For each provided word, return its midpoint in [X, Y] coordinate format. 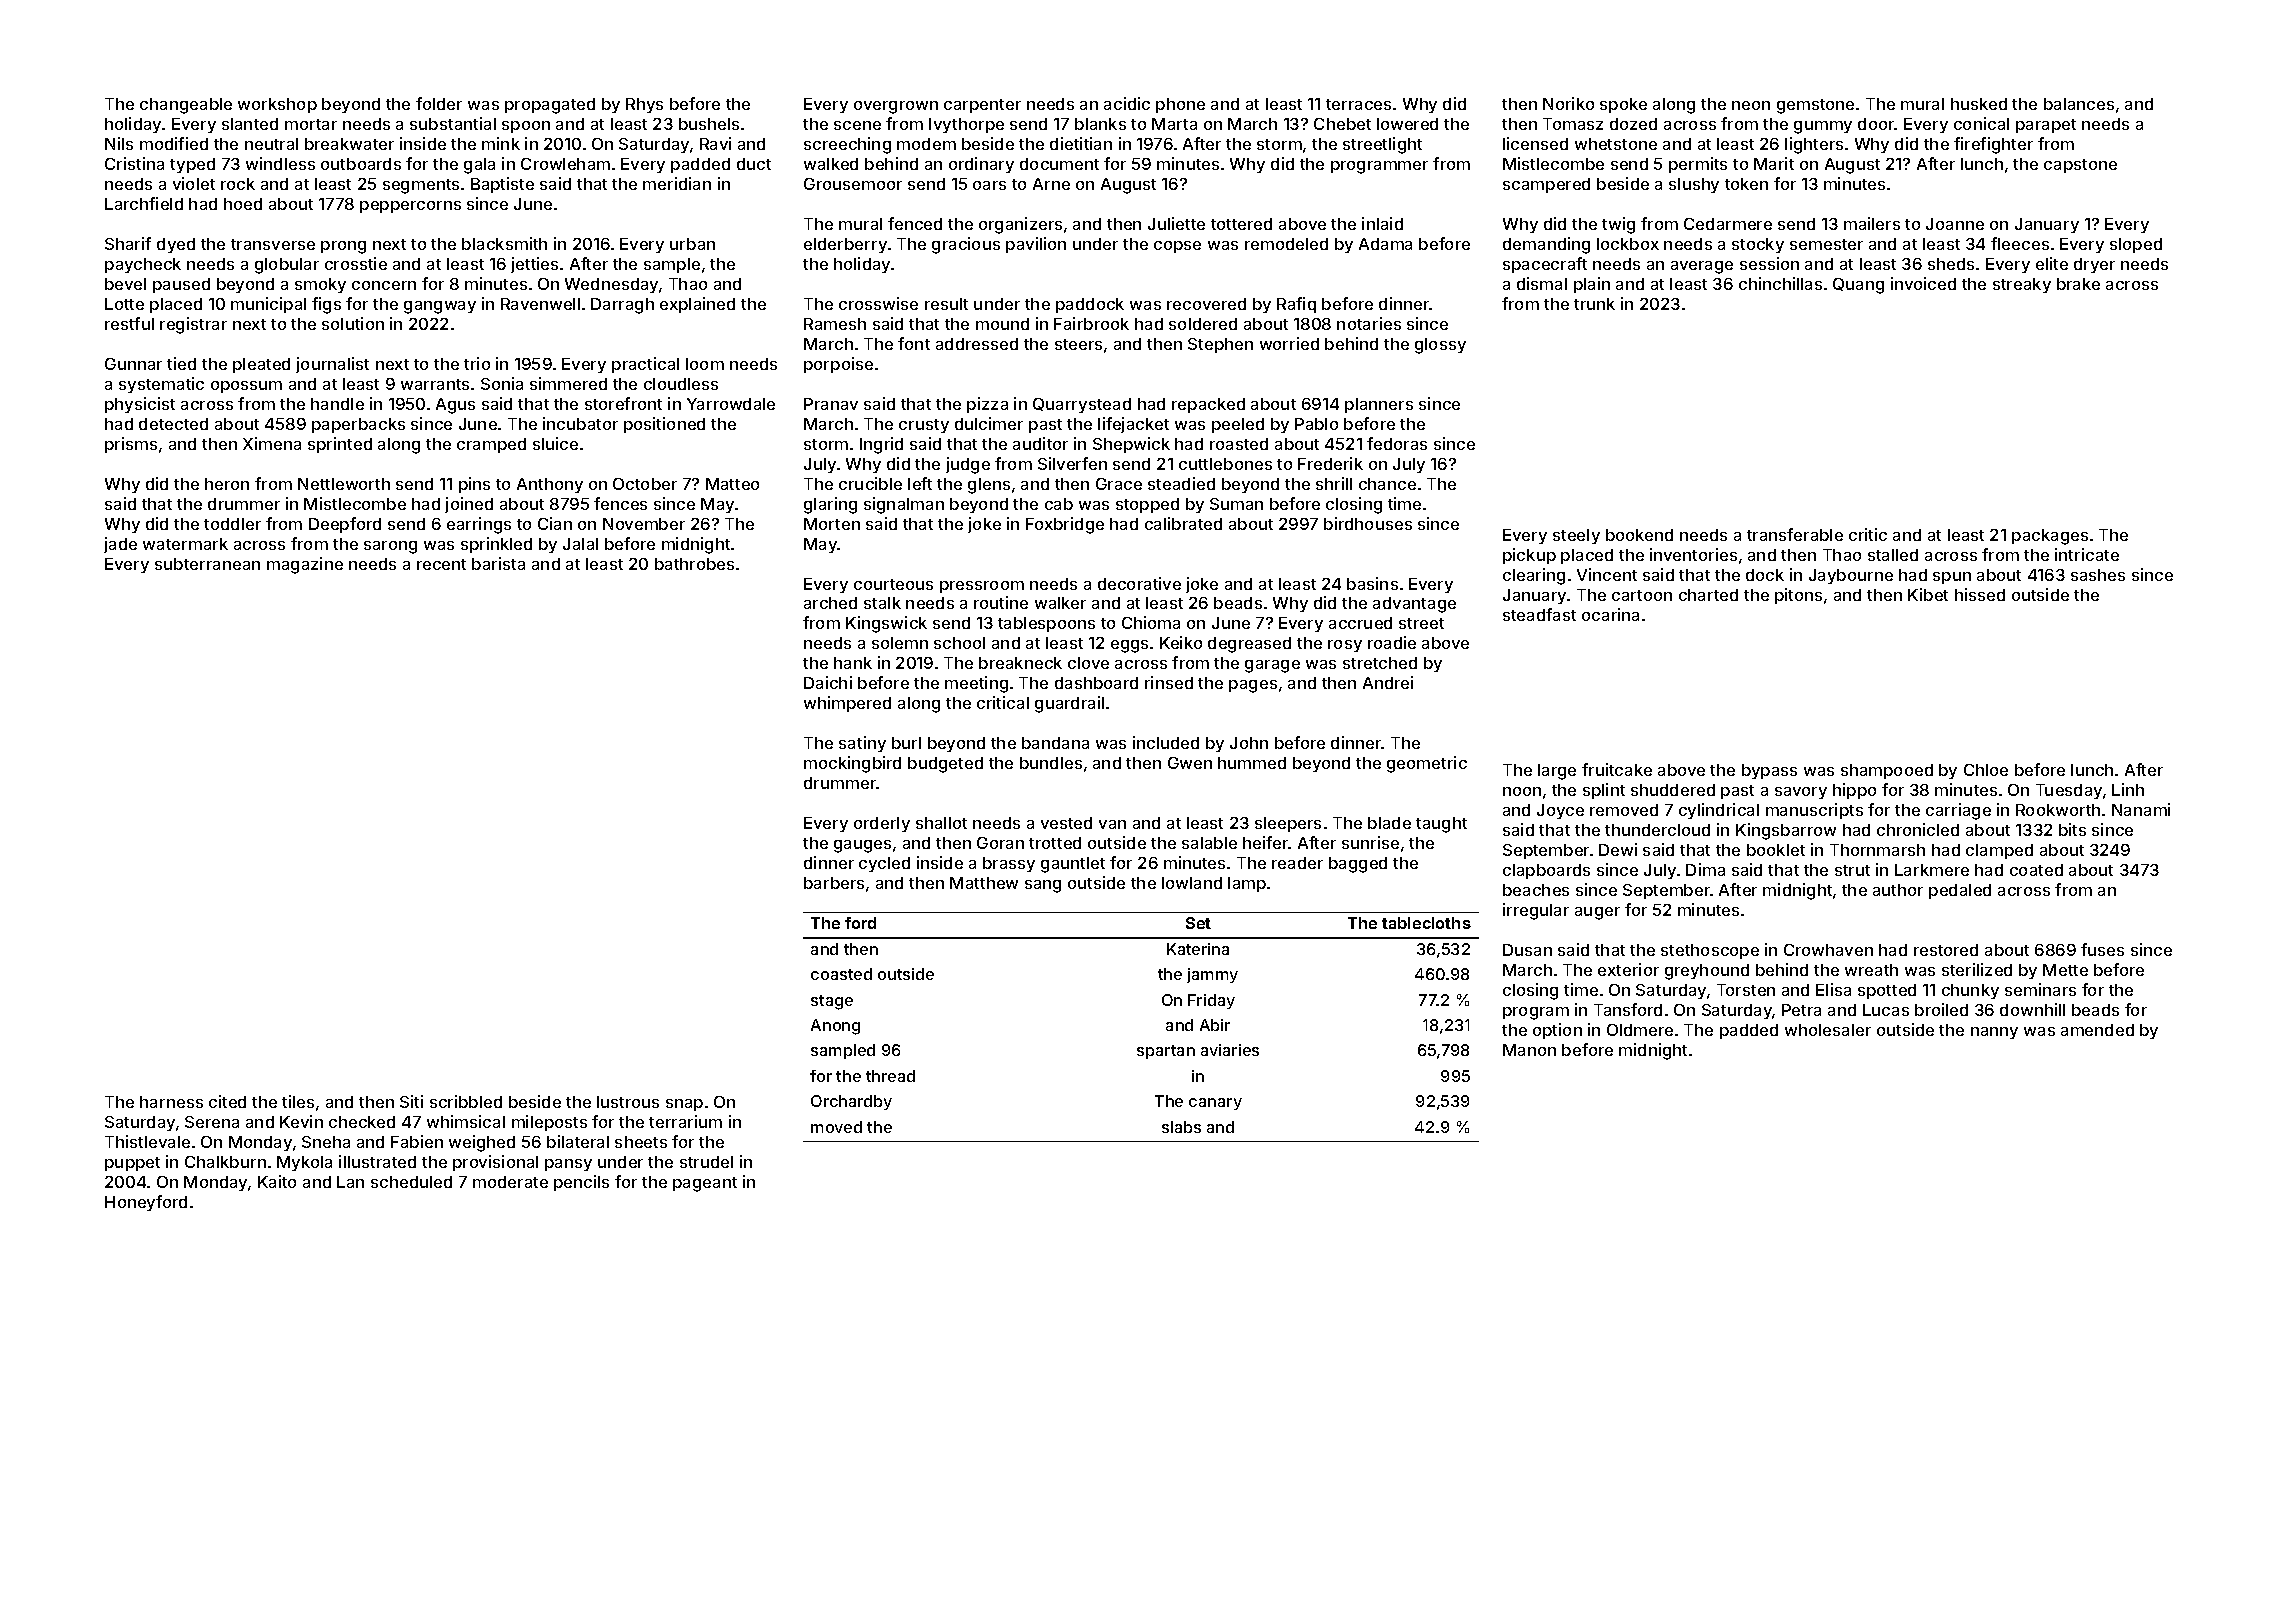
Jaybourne [1851, 576]
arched [830, 603]
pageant [705, 1184]
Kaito [277, 1181]
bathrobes [694, 564]
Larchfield [144, 203]
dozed [1633, 124]
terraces [1358, 104]
